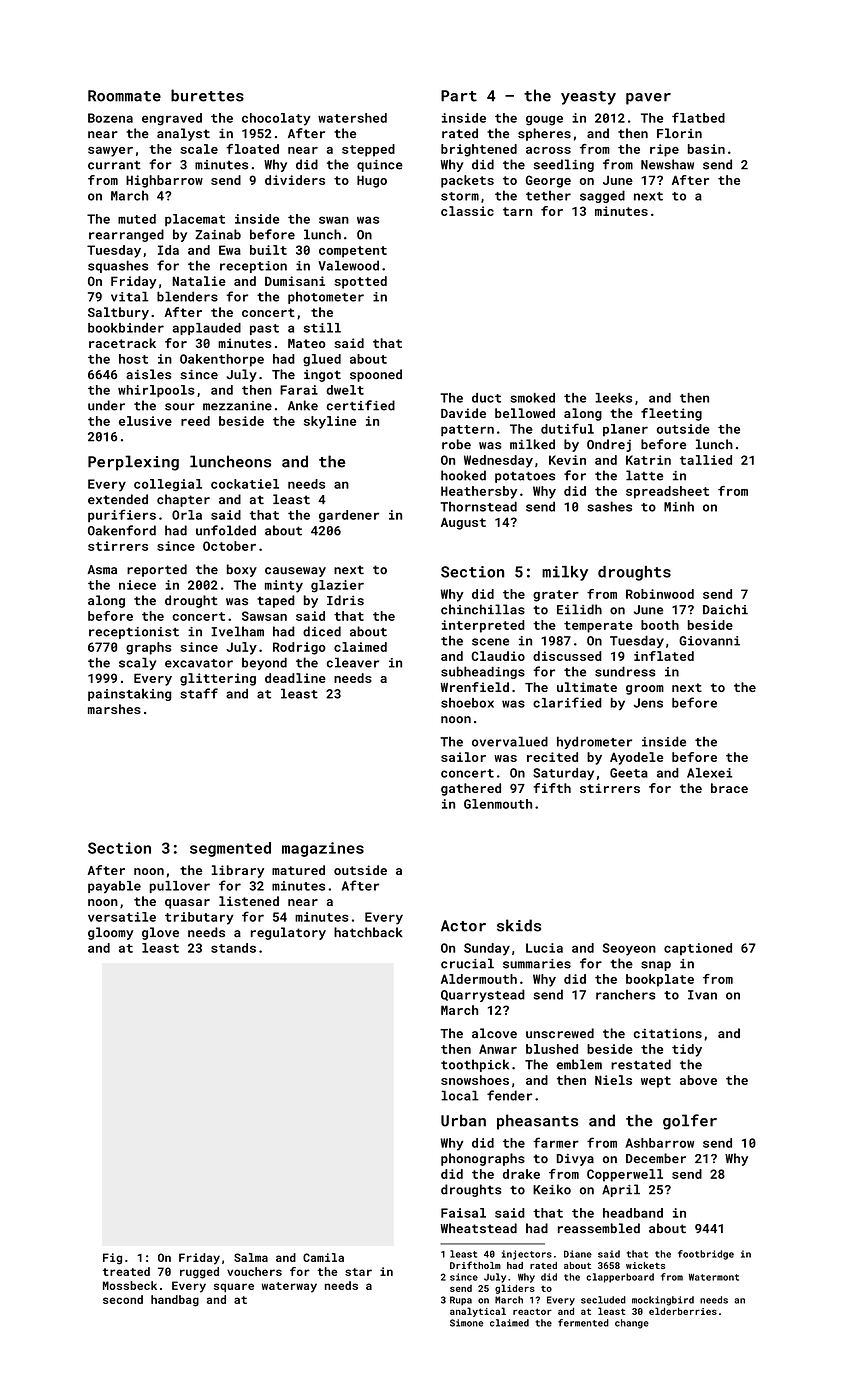 The image size is (849, 1400). I want to click on brace, so click(729, 788).
